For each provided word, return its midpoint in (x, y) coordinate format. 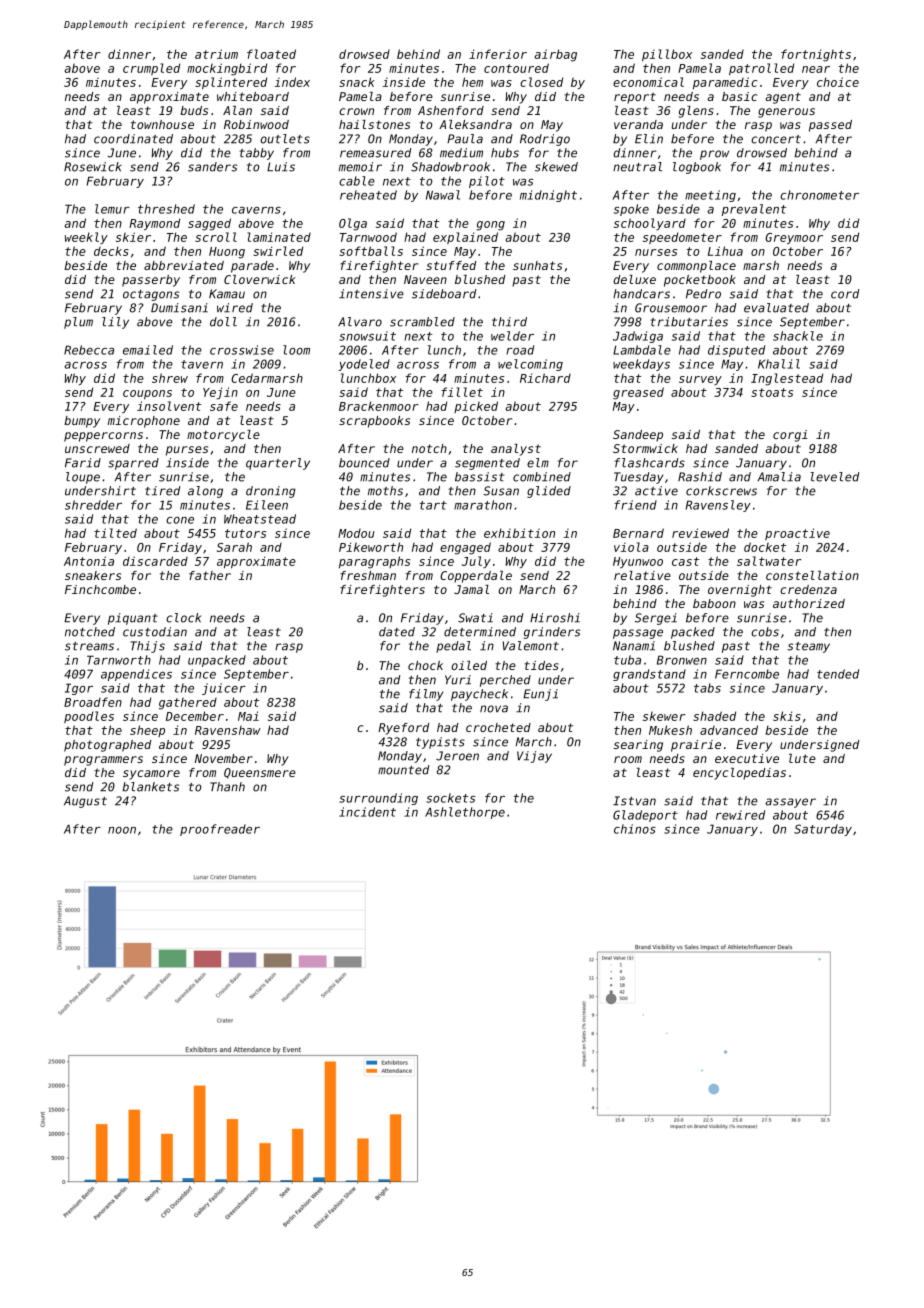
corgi (790, 436)
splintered (231, 83)
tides (541, 665)
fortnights (816, 55)
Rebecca (89, 350)
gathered (188, 704)
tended (838, 674)
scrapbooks (374, 422)
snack (357, 82)
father (210, 575)
